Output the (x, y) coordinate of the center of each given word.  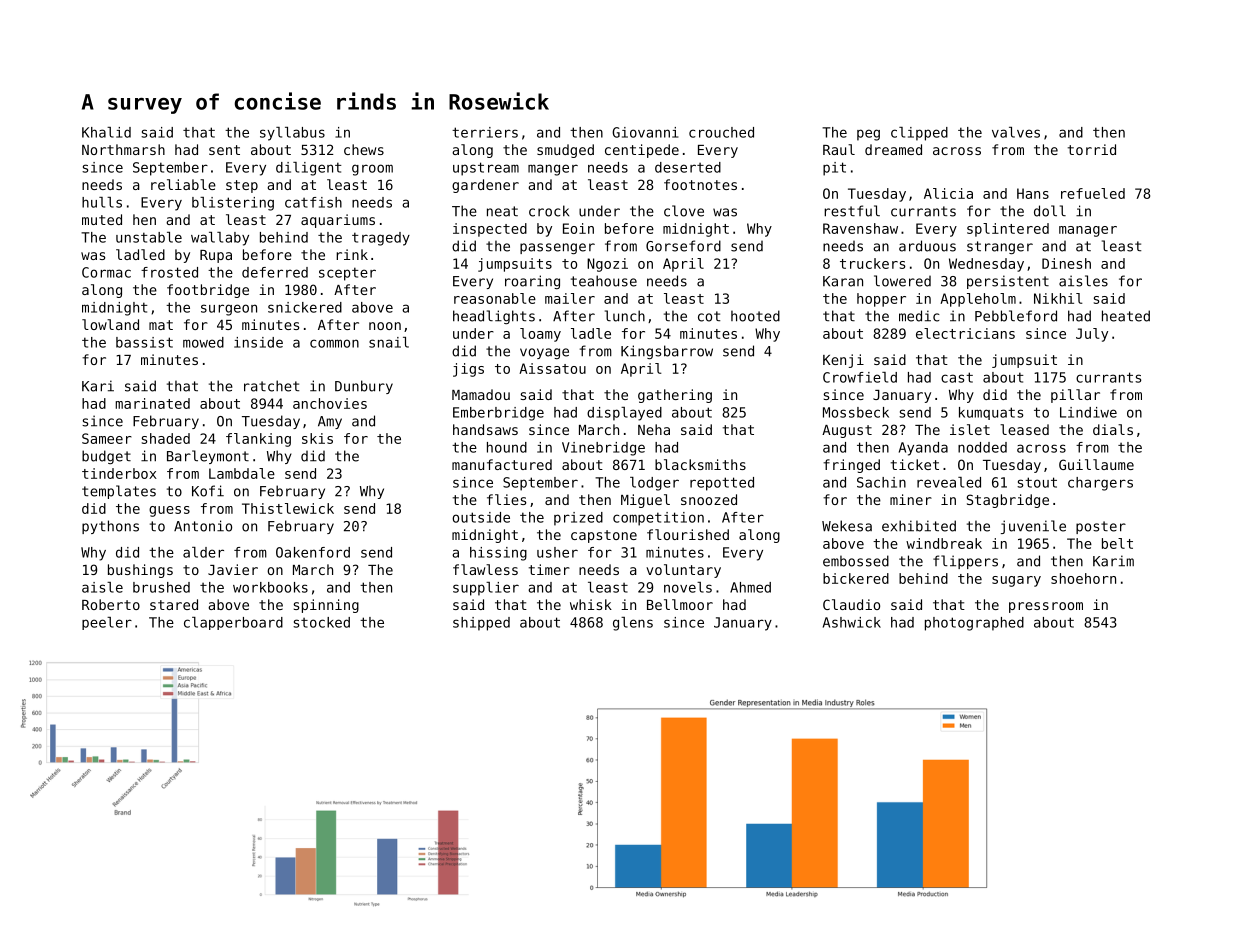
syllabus (292, 134)
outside (481, 517)
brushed (161, 587)
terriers (485, 132)
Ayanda (923, 449)
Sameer (107, 438)
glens (633, 624)
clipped (919, 134)
